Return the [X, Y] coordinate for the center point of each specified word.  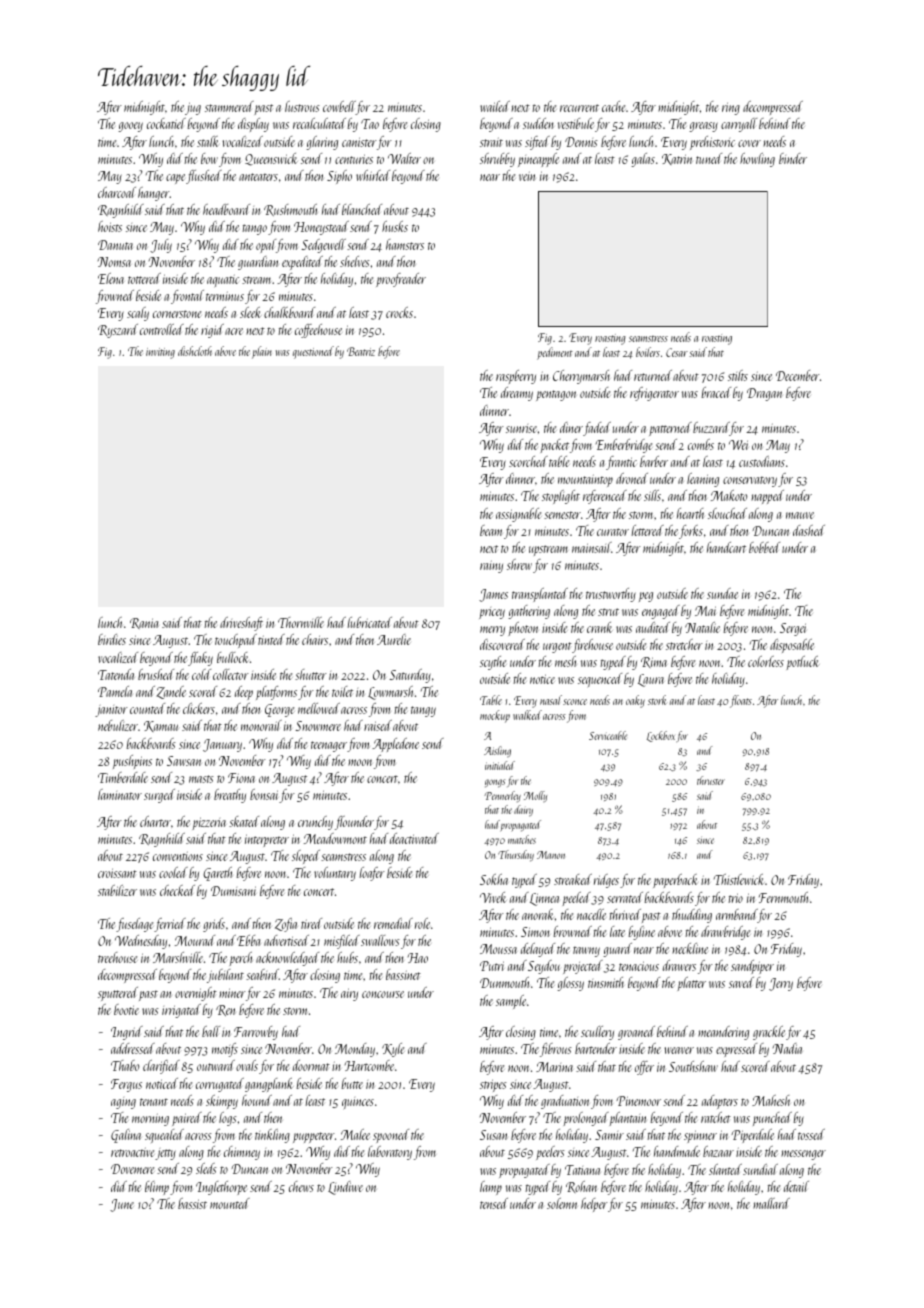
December [798, 375]
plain [262, 352]
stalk [208, 141]
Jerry [781, 984]
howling [757, 160]
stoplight [561, 497]
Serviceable [608, 735]
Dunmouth [504, 982]
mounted [230, 1203]
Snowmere [318, 726]
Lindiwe [345, 1188]
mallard [771, 1203]
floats [741, 701]
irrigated [181, 1011]
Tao [370, 124]
